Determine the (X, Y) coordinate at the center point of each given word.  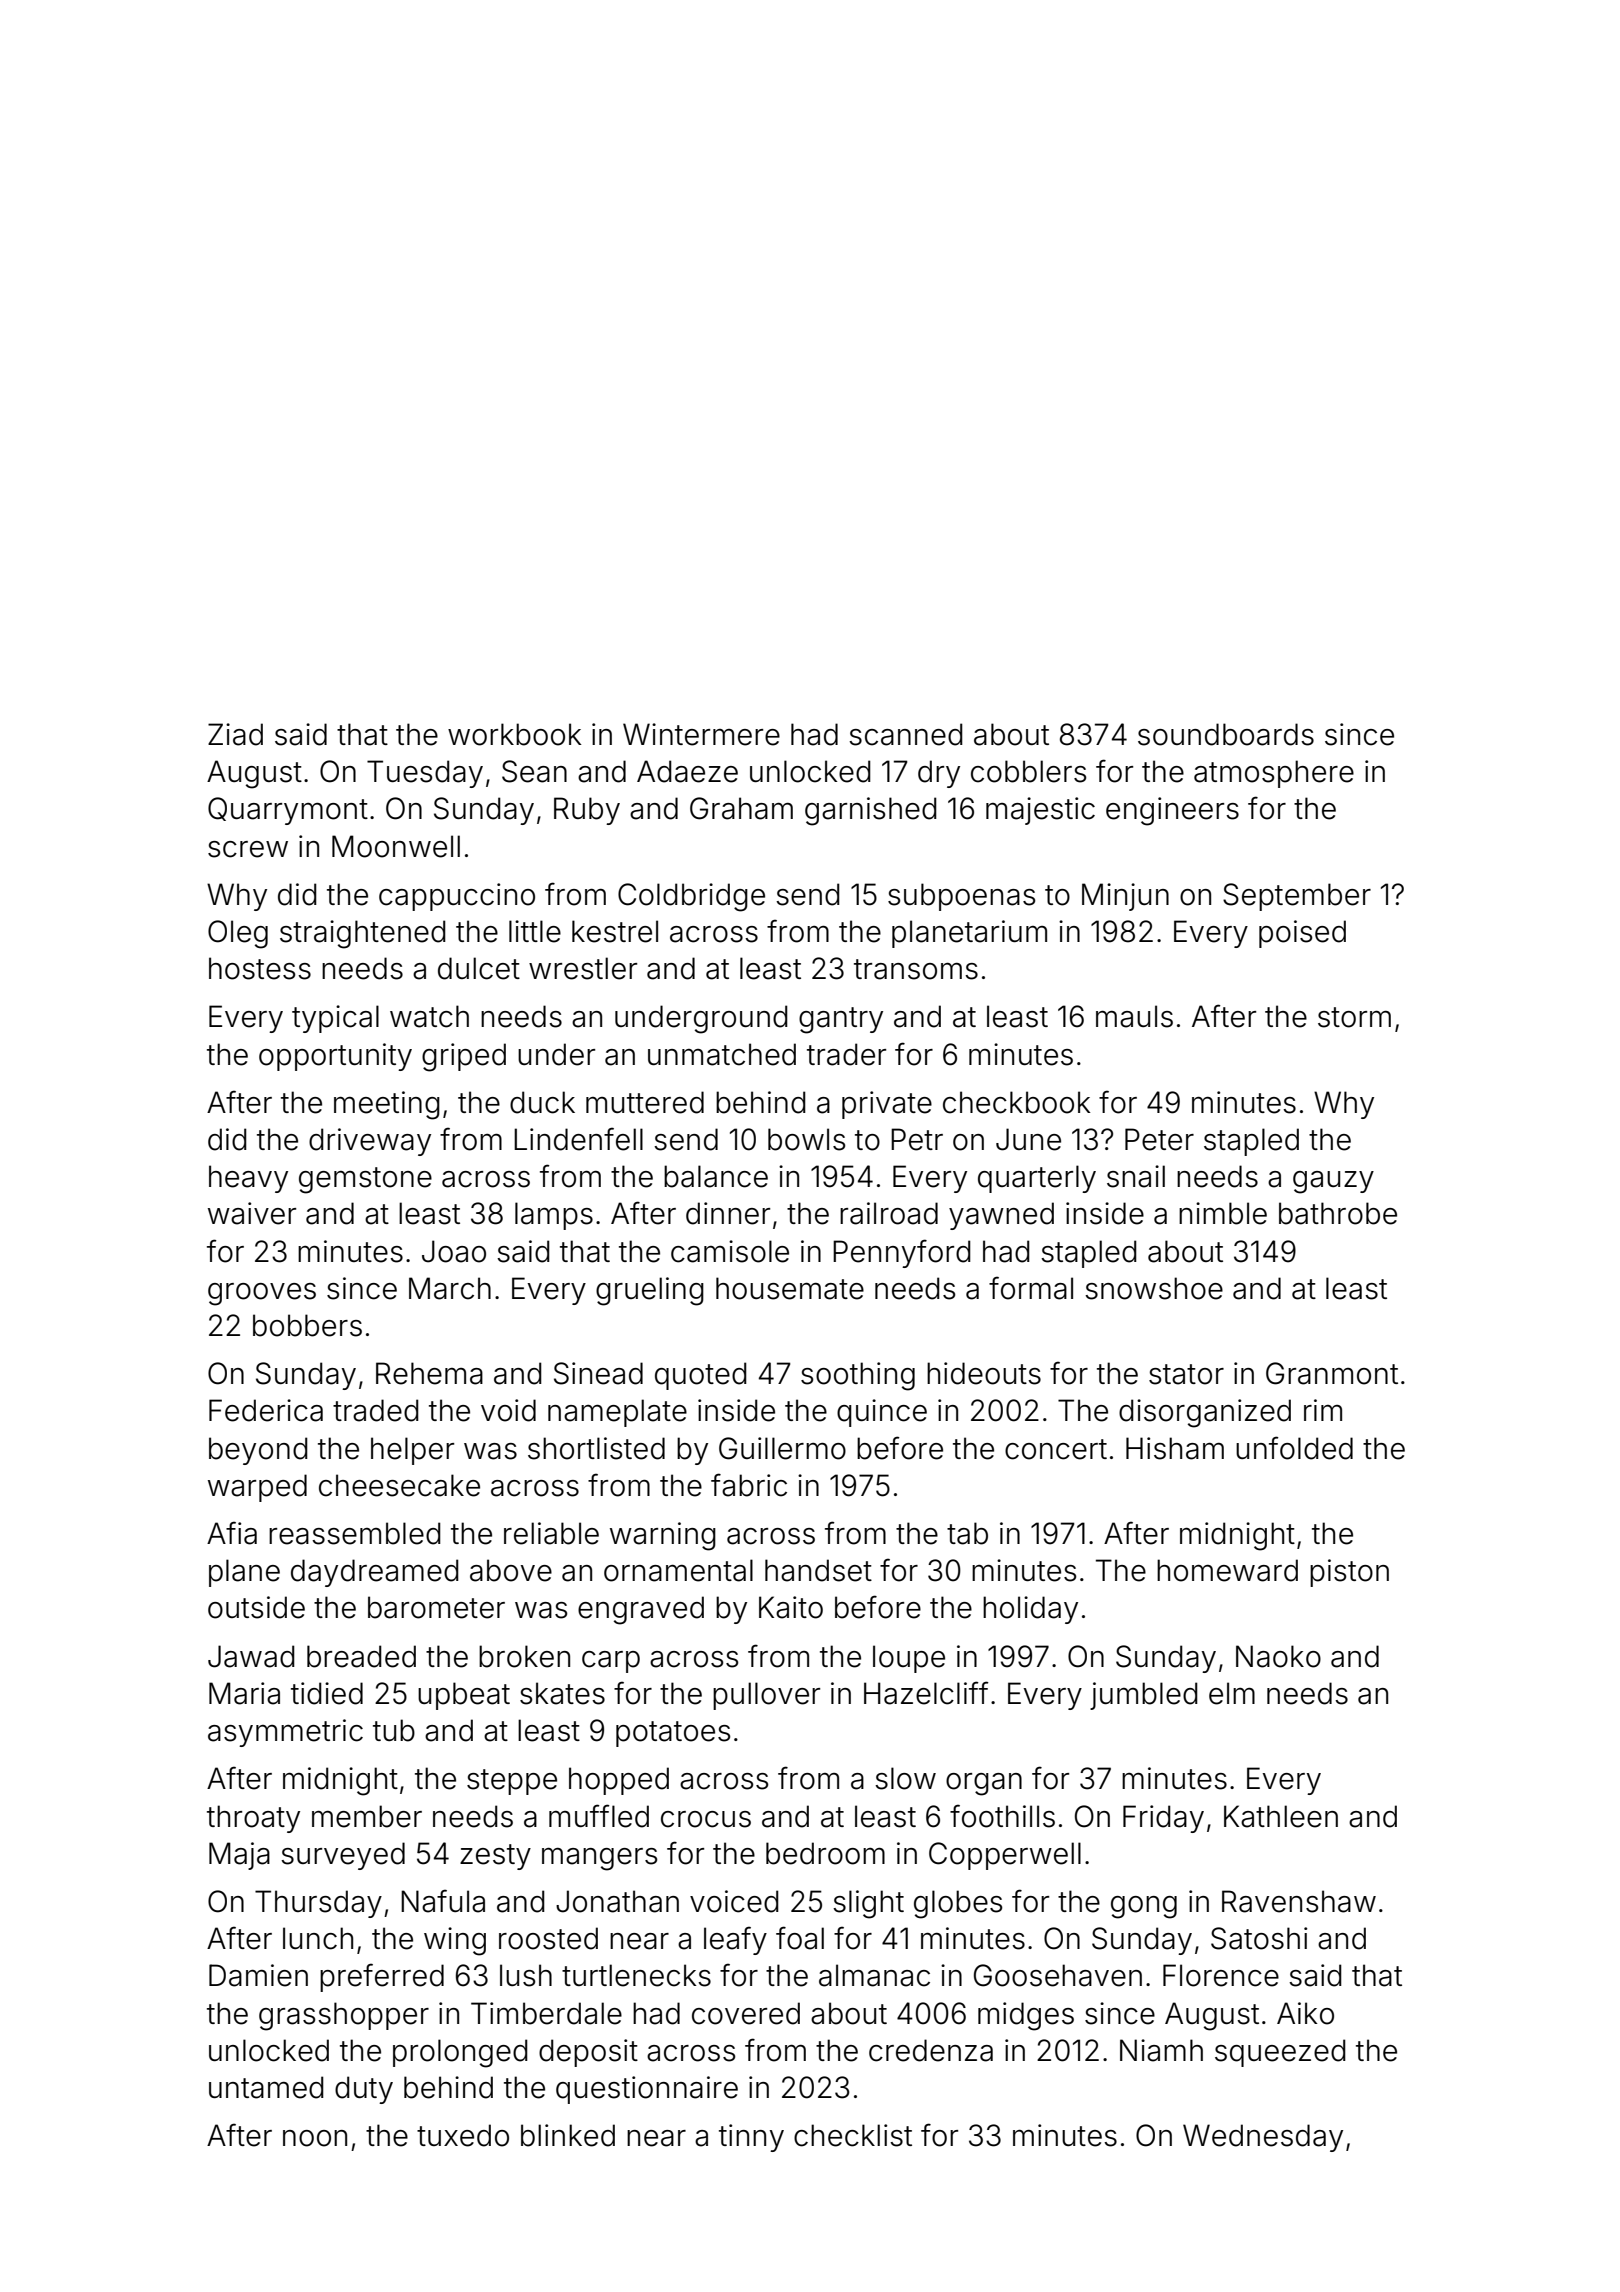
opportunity (335, 1057)
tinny (751, 2138)
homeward (1227, 1570)
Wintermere (701, 734)
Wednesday (1263, 2138)
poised (1302, 934)
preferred (382, 1977)
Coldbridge (691, 897)
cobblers (1028, 771)
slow (905, 1778)
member (367, 1816)
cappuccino (457, 897)
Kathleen (1281, 1816)
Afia (232, 1533)
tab (967, 1533)
